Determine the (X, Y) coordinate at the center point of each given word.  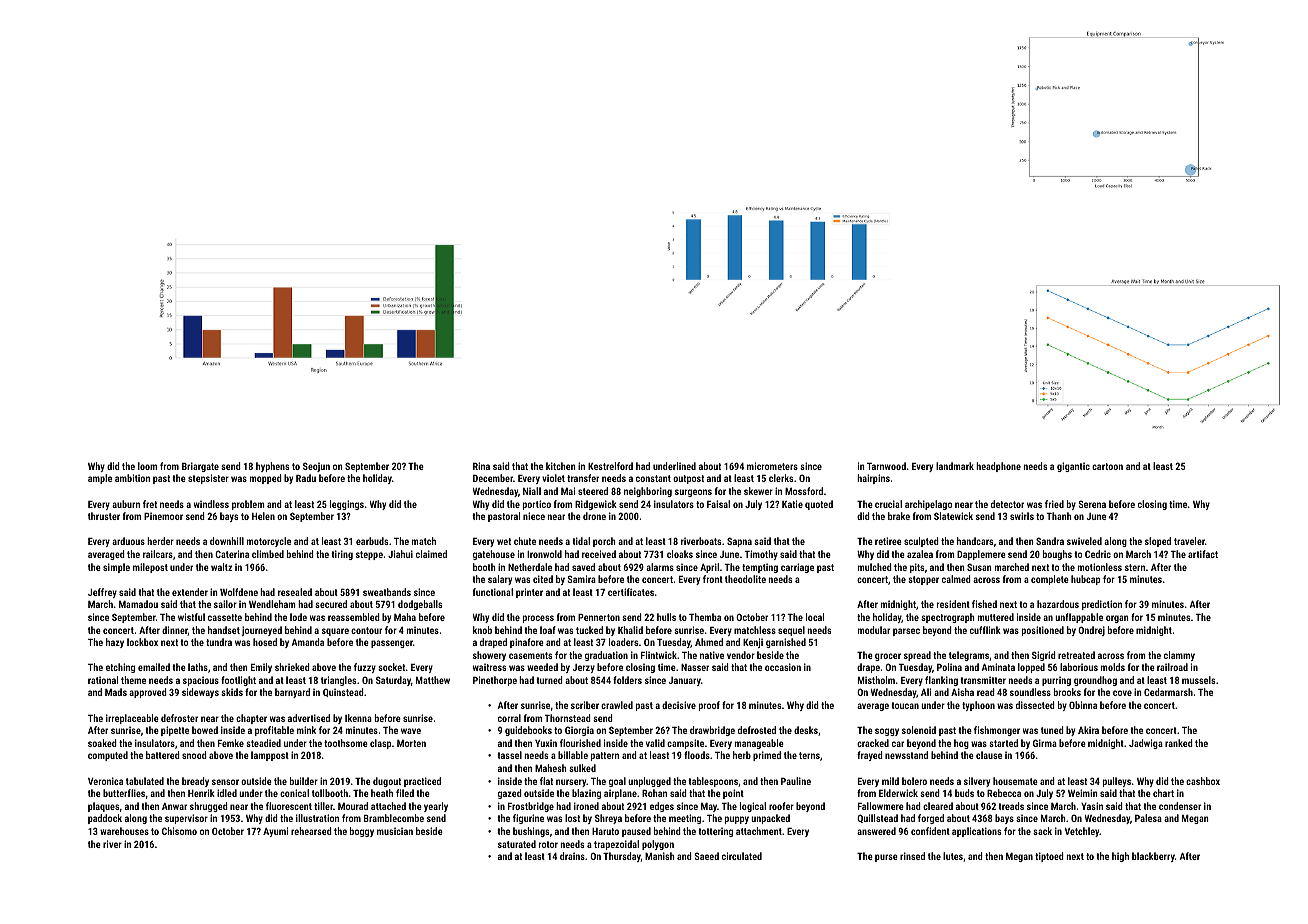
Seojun (316, 467)
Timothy (761, 555)
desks (806, 730)
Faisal (718, 504)
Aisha (962, 692)
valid (655, 743)
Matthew (433, 680)
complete (1050, 580)
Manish (660, 856)
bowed (205, 730)
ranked (1179, 743)
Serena (1092, 504)
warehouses (124, 831)
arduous (128, 541)
